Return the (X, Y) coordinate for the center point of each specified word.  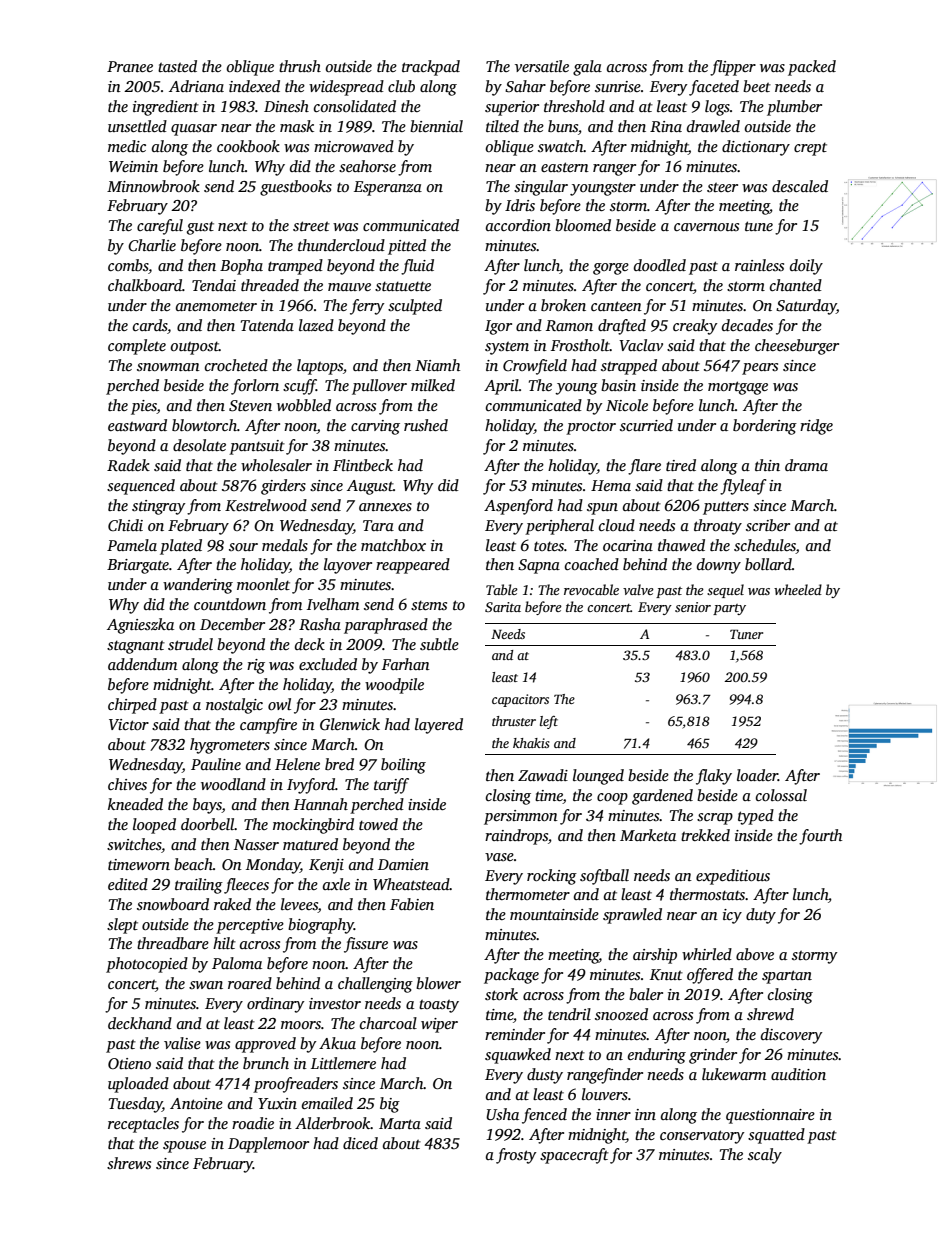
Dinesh (286, 106)
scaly (765, 1156)
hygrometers (230, 746)
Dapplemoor (268, 1145)
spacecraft (574, 1156)
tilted (502, 126)
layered (439, 726)
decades (747, 325)
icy (732, 916)
